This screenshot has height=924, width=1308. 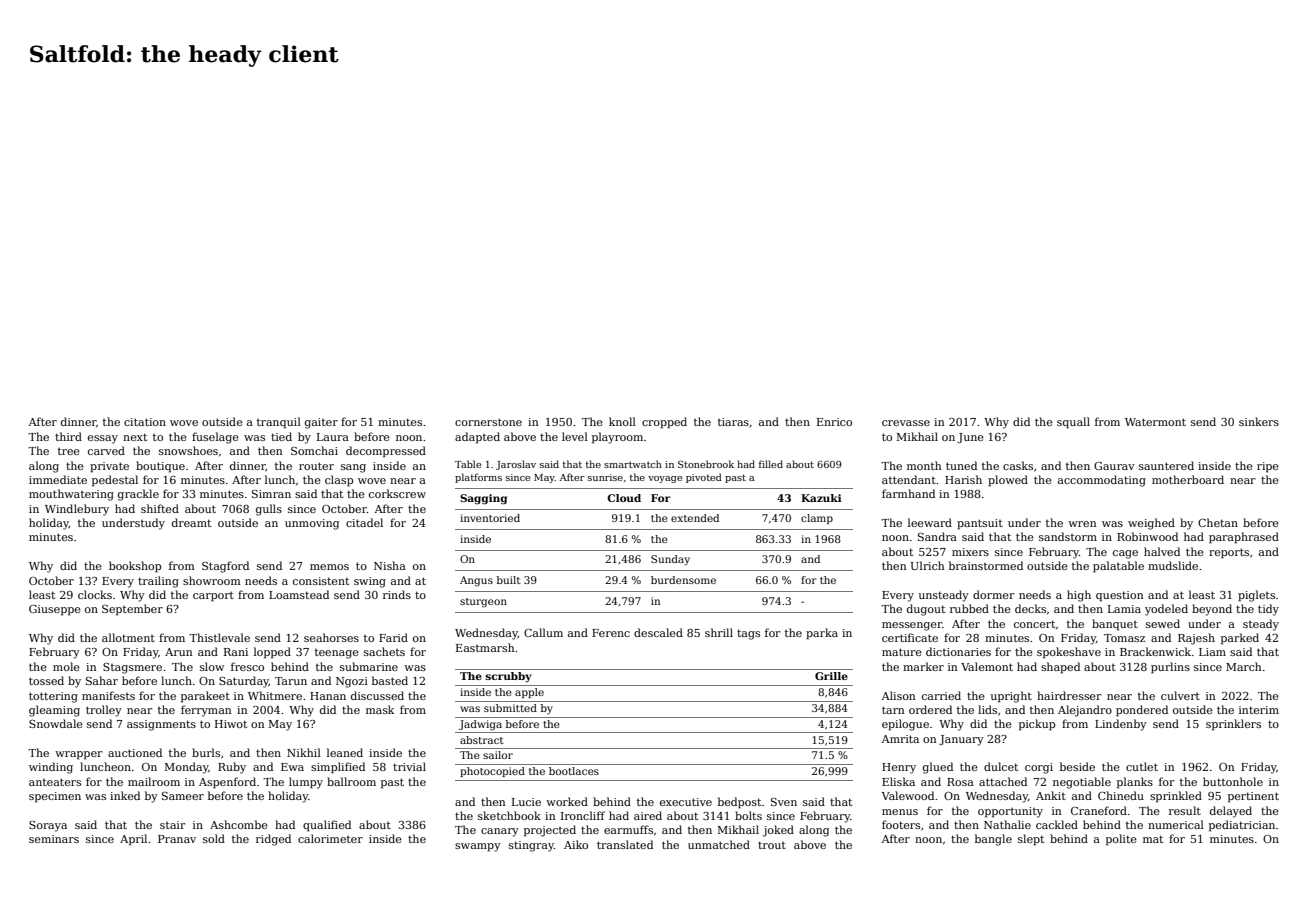 I want to click on Callum, so click(x=543, y=632).
